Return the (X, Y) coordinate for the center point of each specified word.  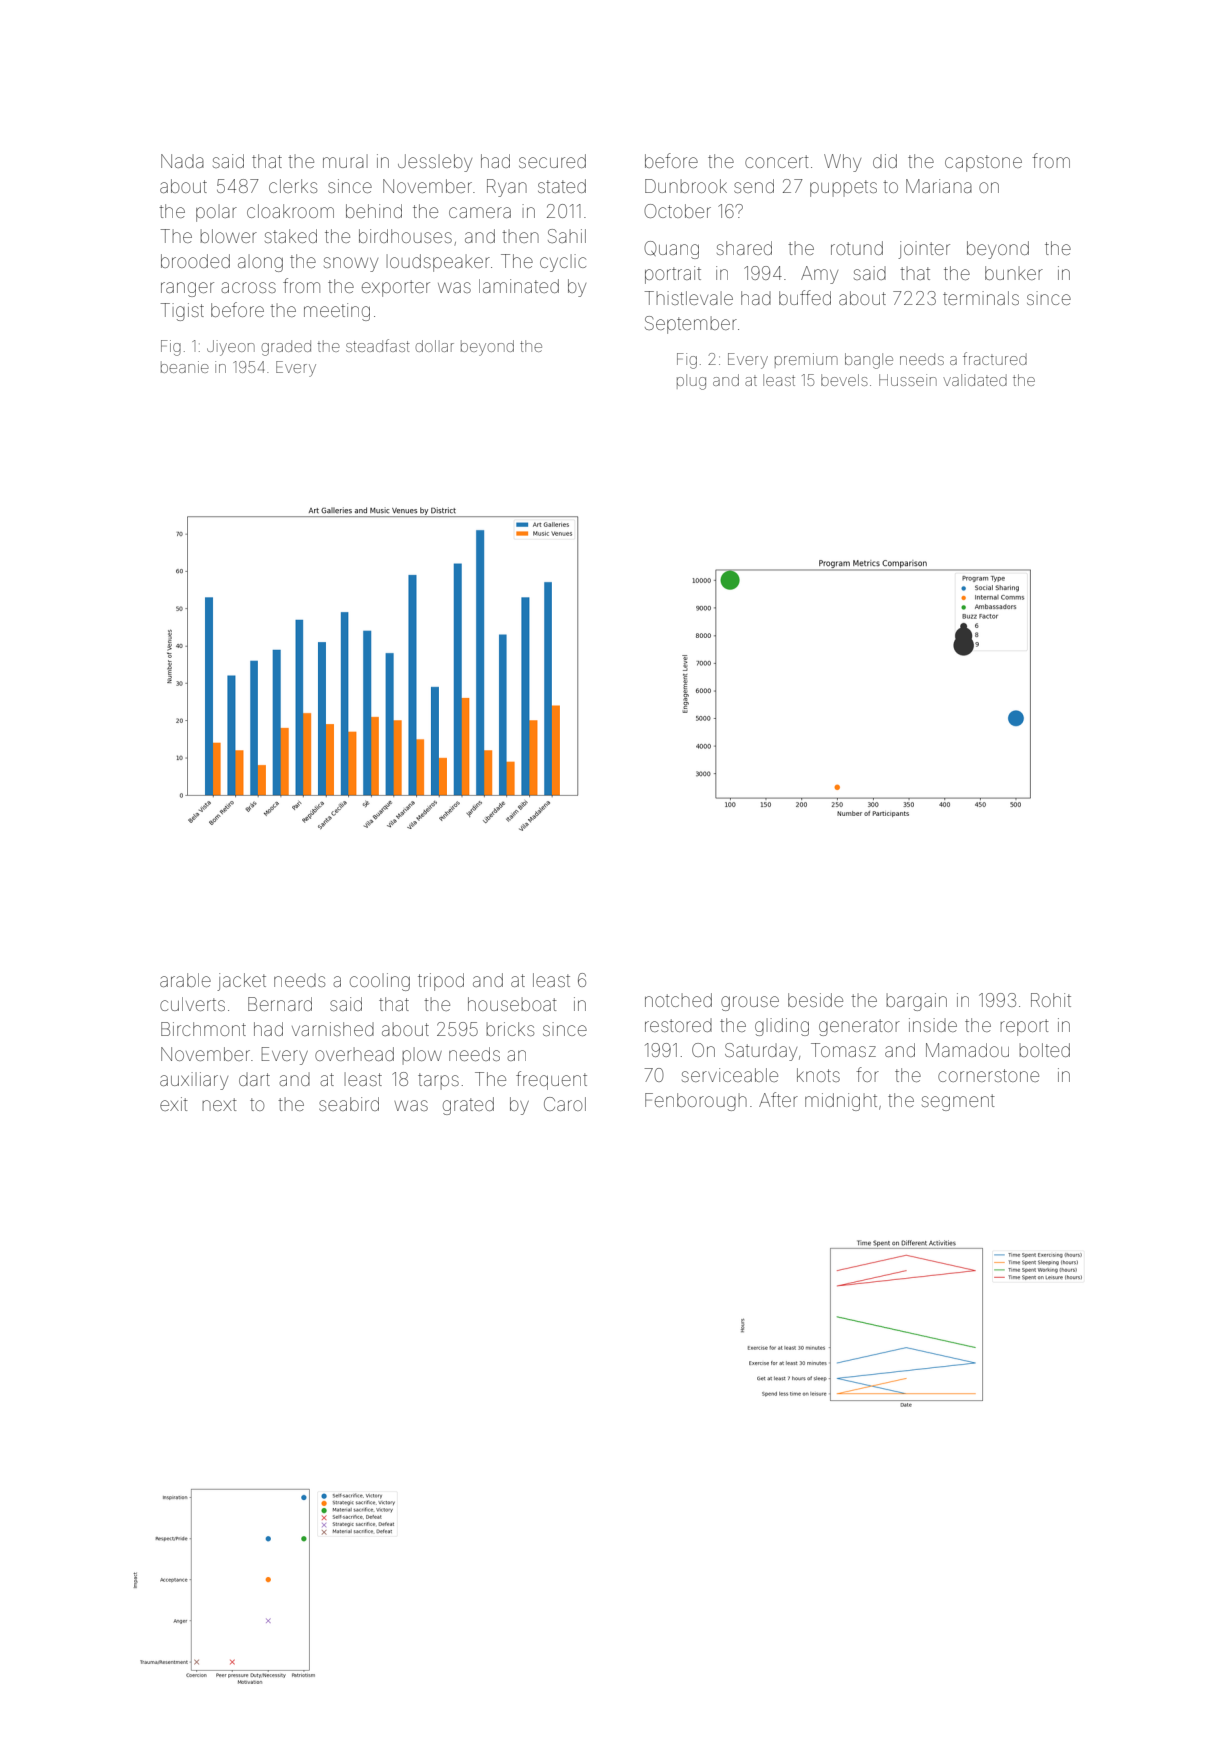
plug (691, 382)
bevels (844, 380)
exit (174, 1104)
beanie (185, 367)
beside (815, 1000)
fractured (995, 358)
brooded (195, 261)
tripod (441, 982)
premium (806, 360)
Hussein (908, 380)
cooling (380, 982)
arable (185, 980)
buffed (805, 297)
